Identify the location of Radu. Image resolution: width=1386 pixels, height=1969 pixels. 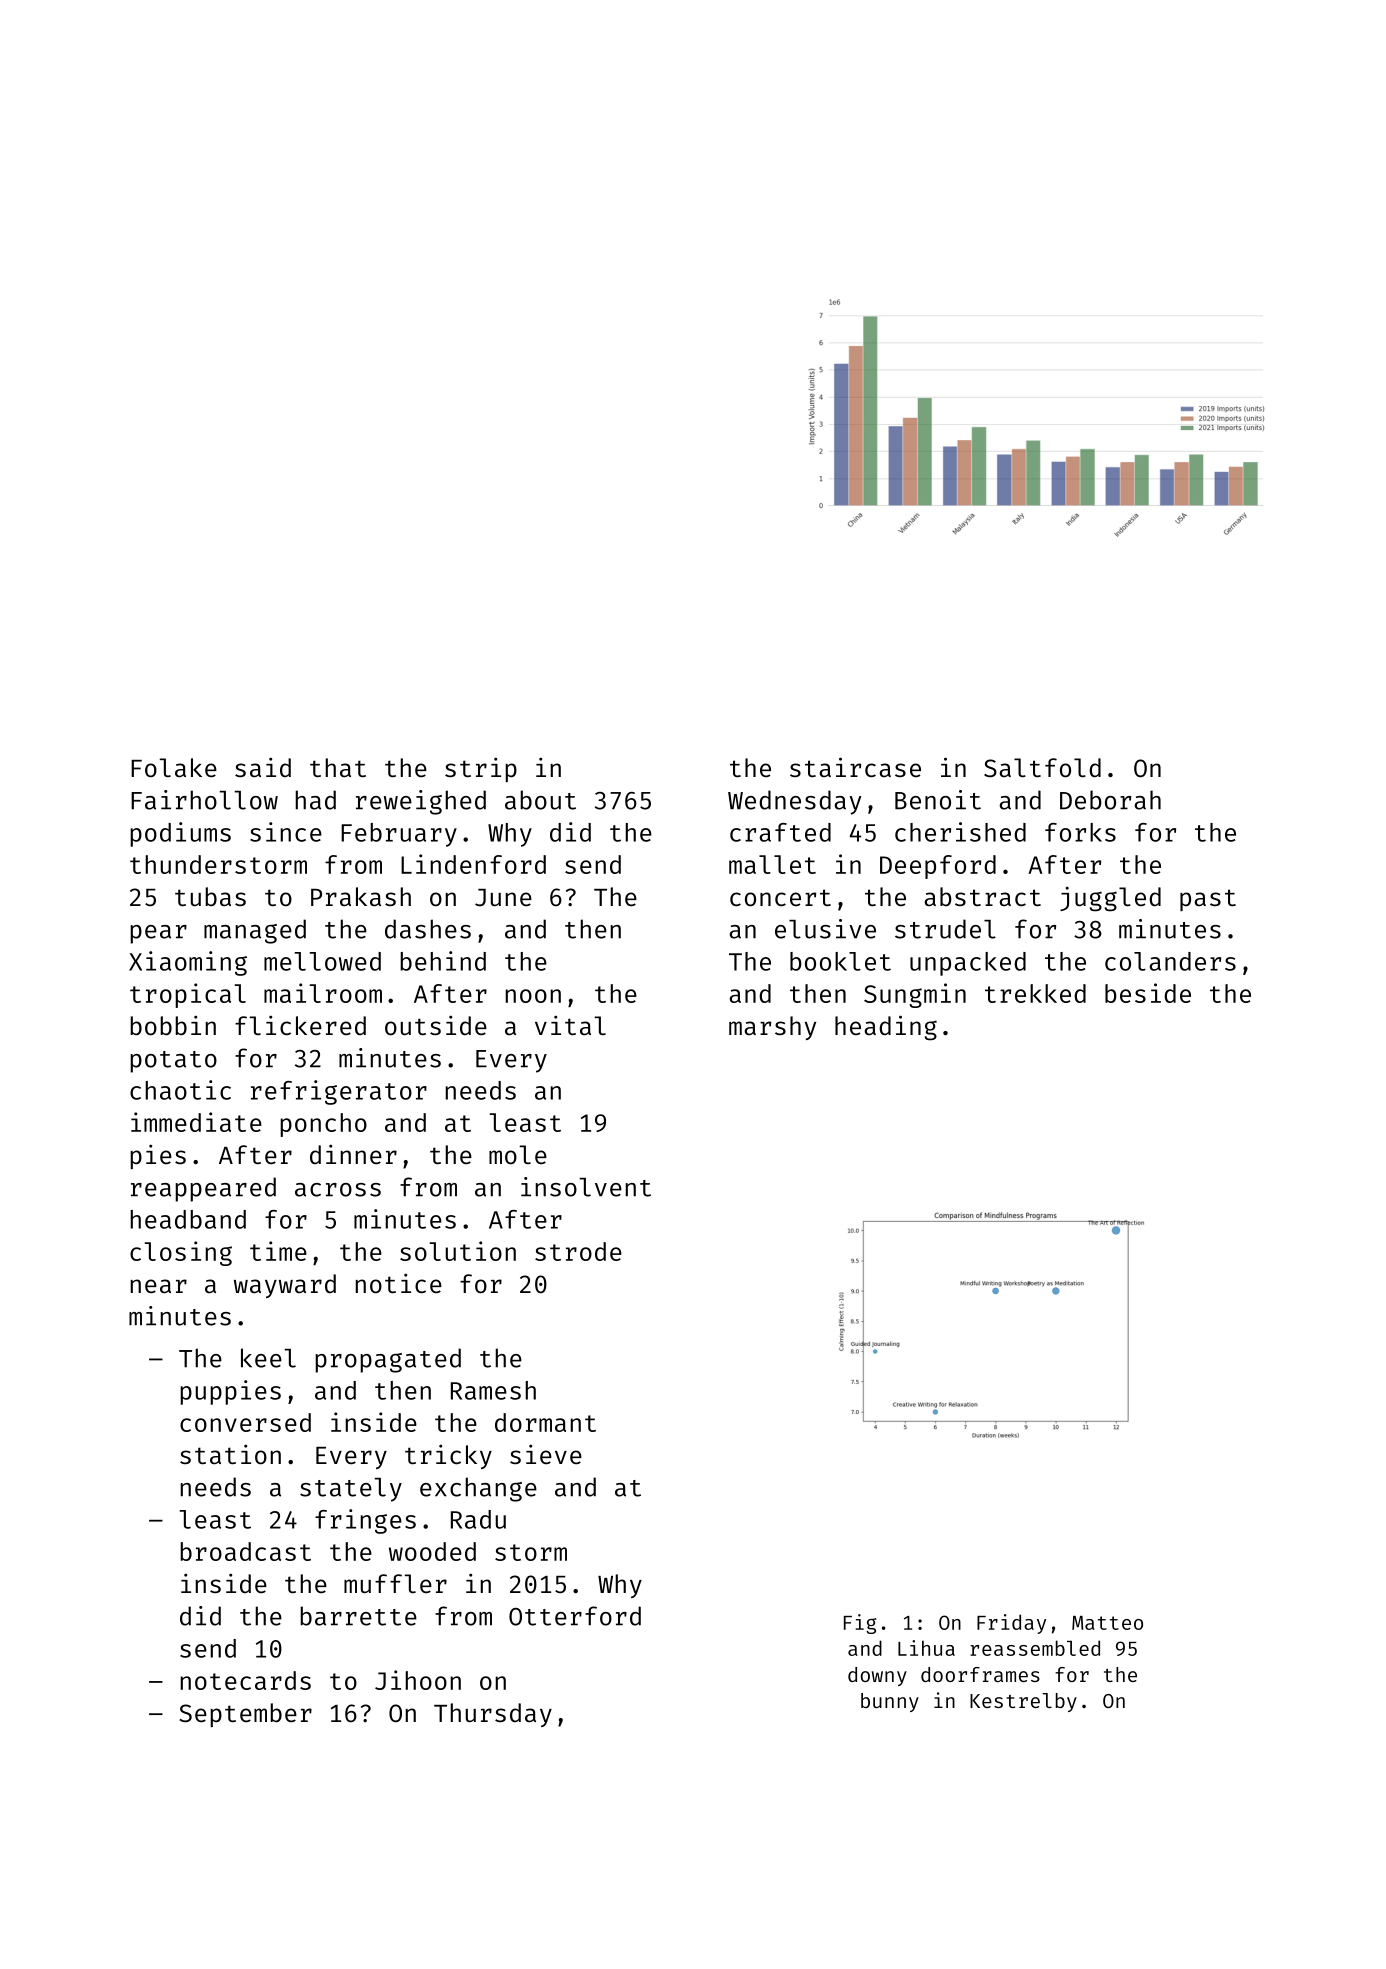
(478, 1519).
